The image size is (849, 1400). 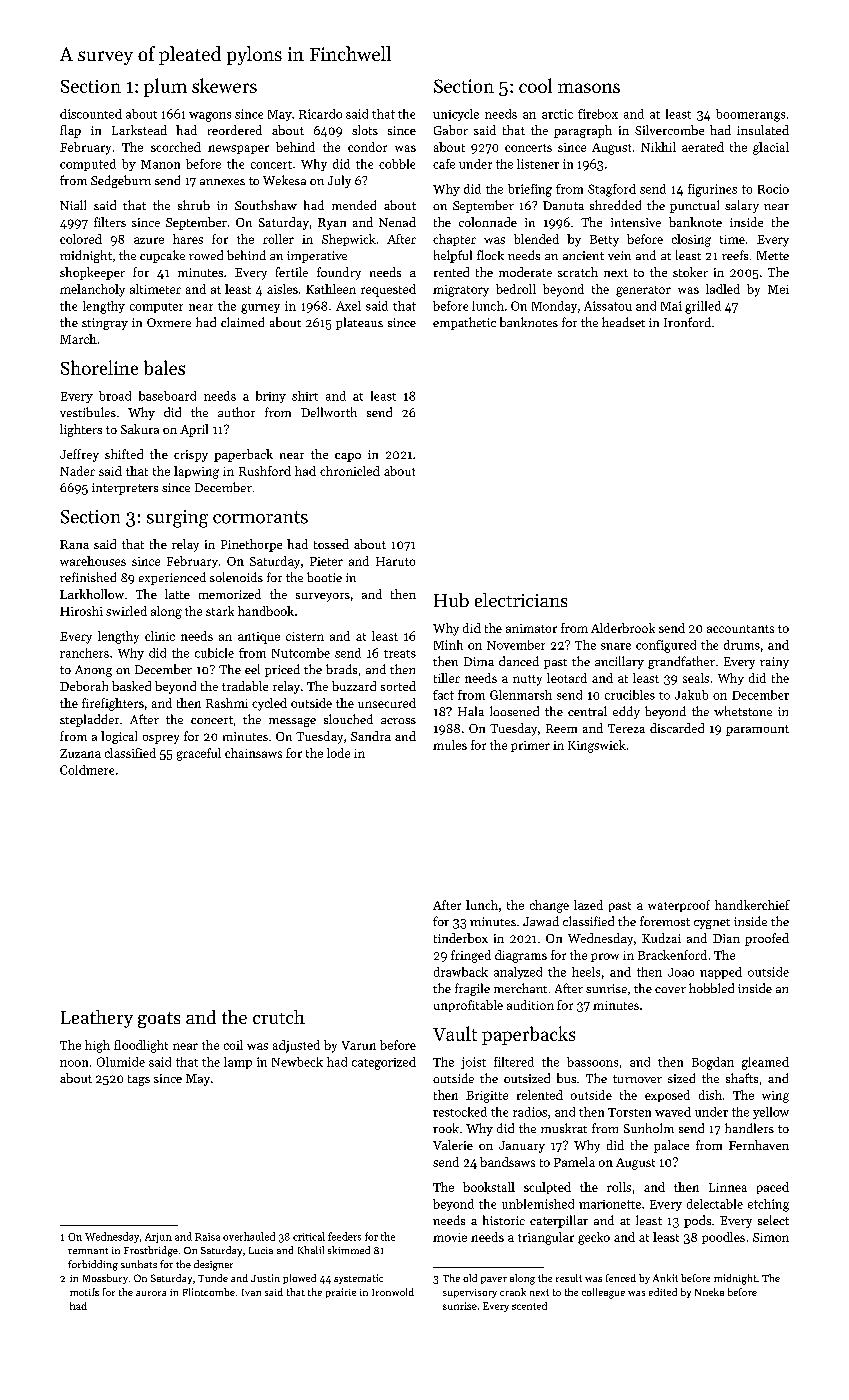 I want to click on change, so click(x=549, y=906).
